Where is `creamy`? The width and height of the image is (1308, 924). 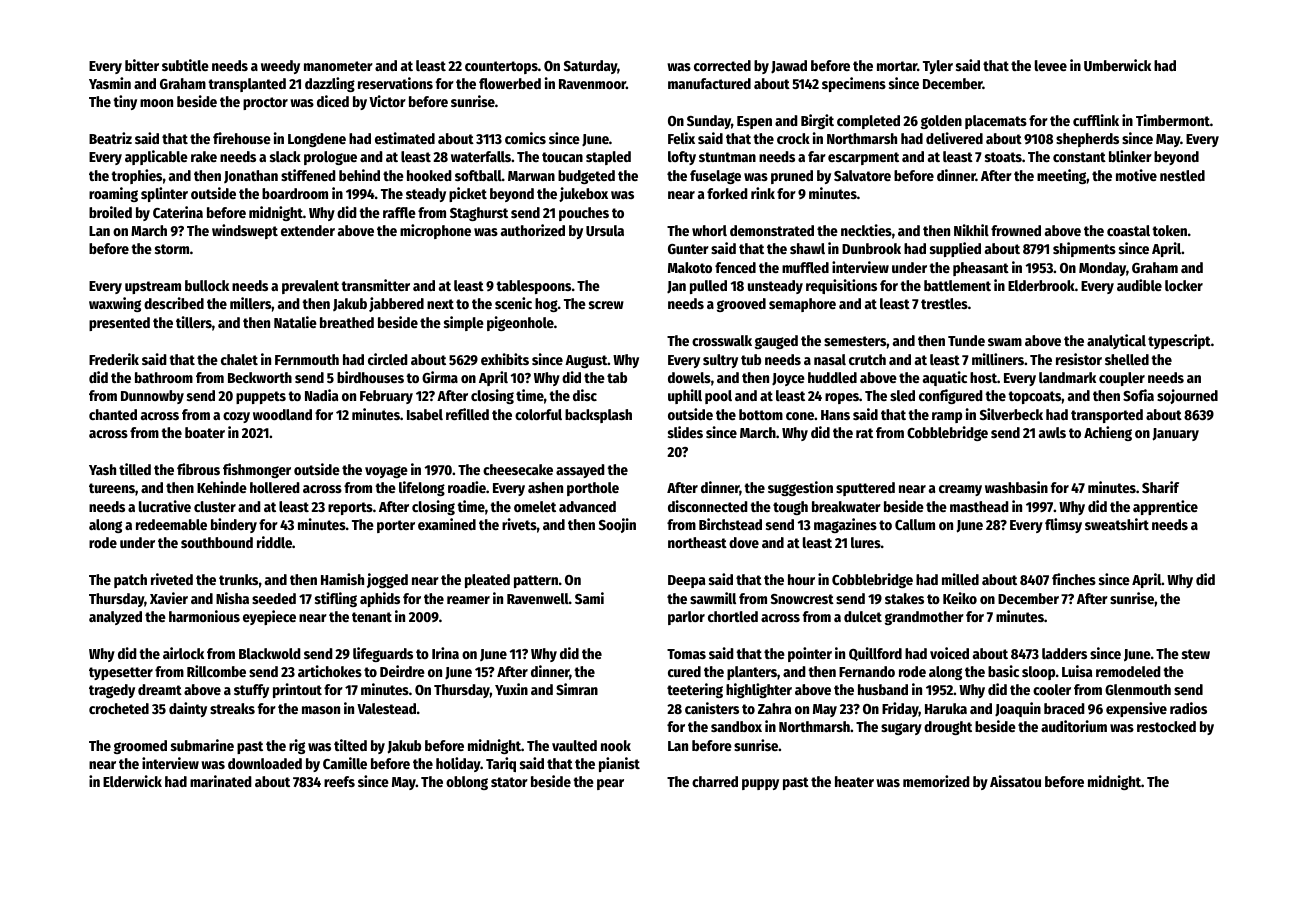 creamy is located at coordinates (960, 490).
